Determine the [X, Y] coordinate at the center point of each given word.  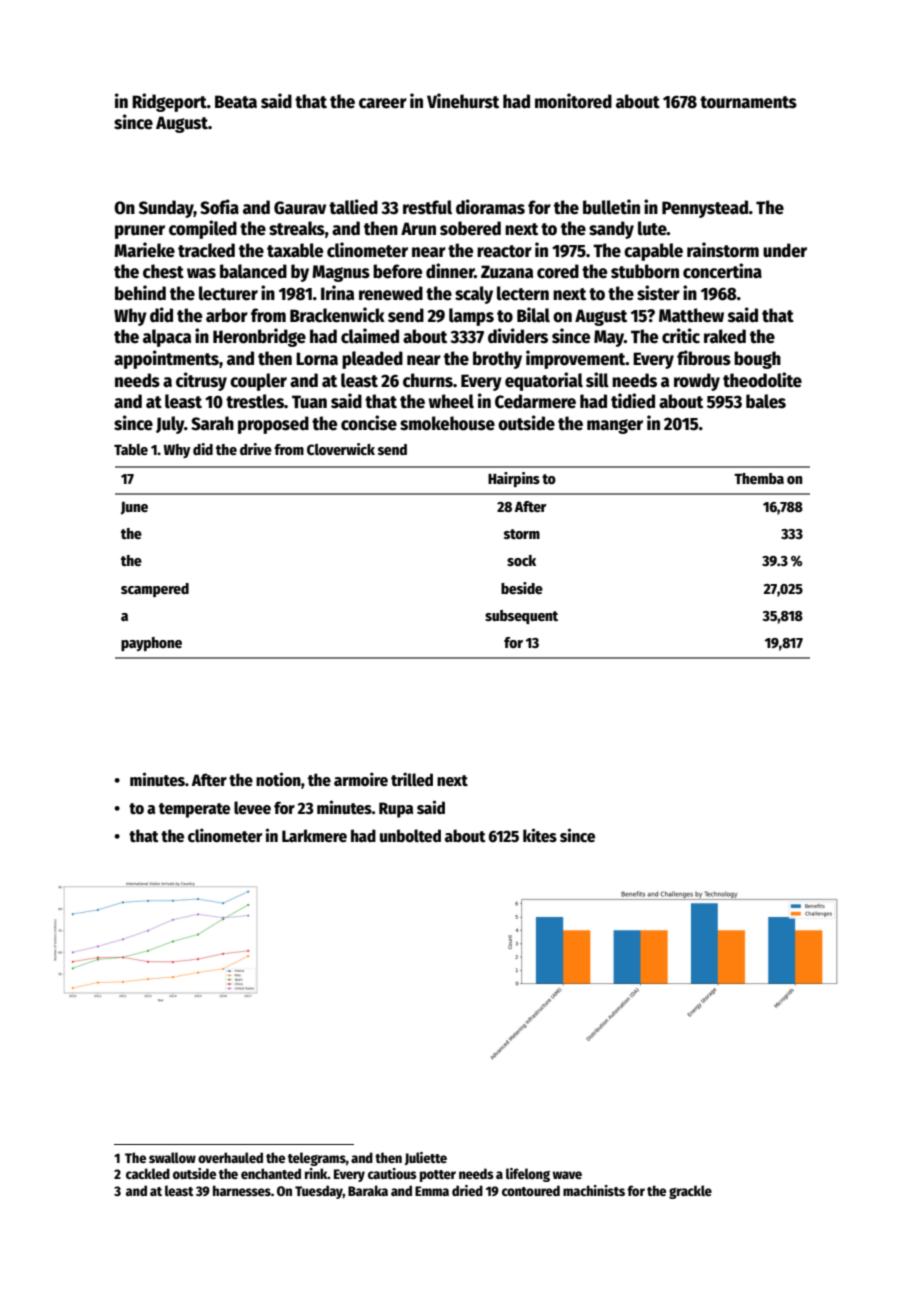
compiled [203, 229]
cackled [148, 1173]
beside [522, 588]
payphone [151, 644]
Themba [759, 478]
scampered [155, 590]
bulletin [611, 207]
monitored [573, 101]
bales [766, 401]
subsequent [521, 617]
